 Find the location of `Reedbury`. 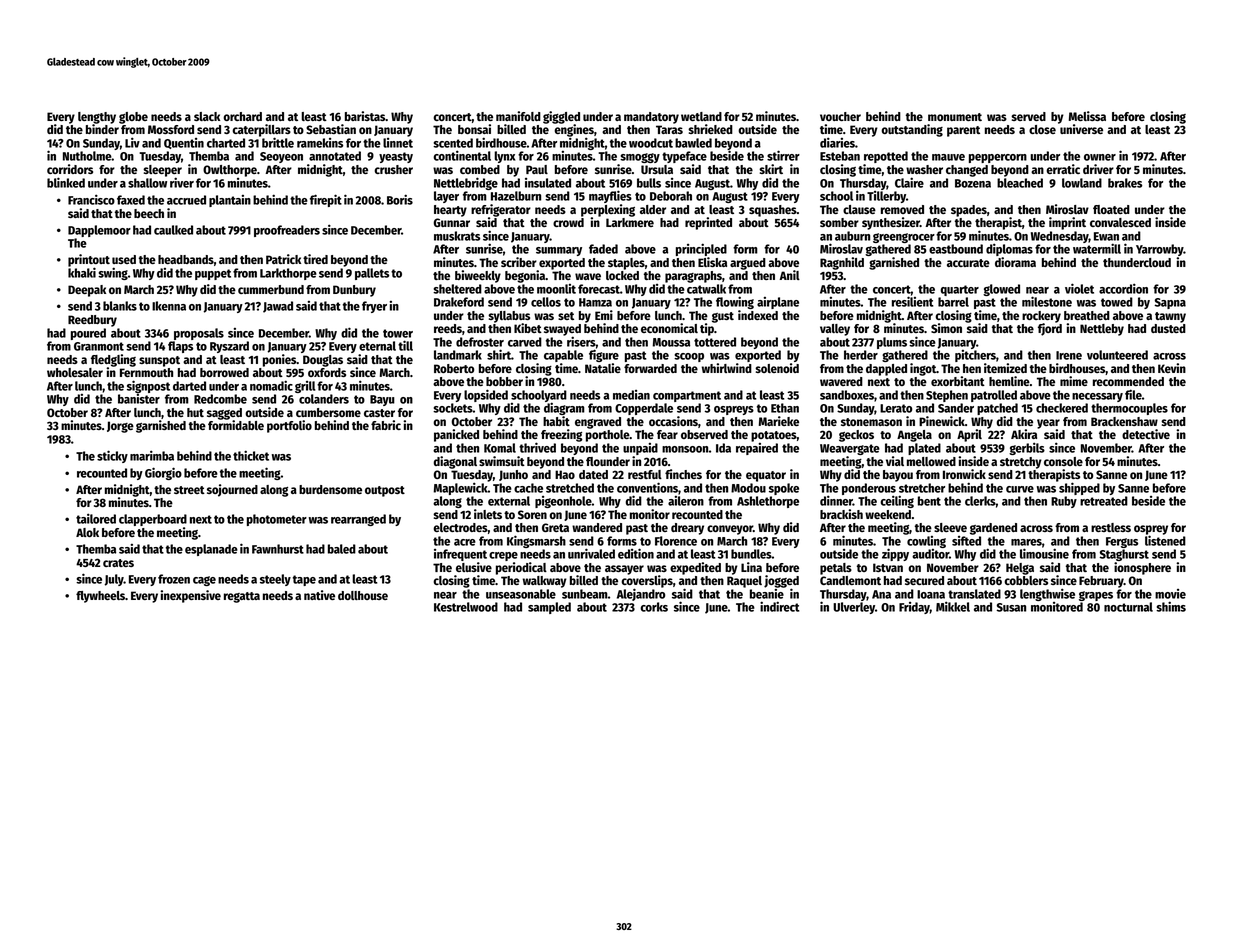

Reedbury is located at coordinates (92, 321).
